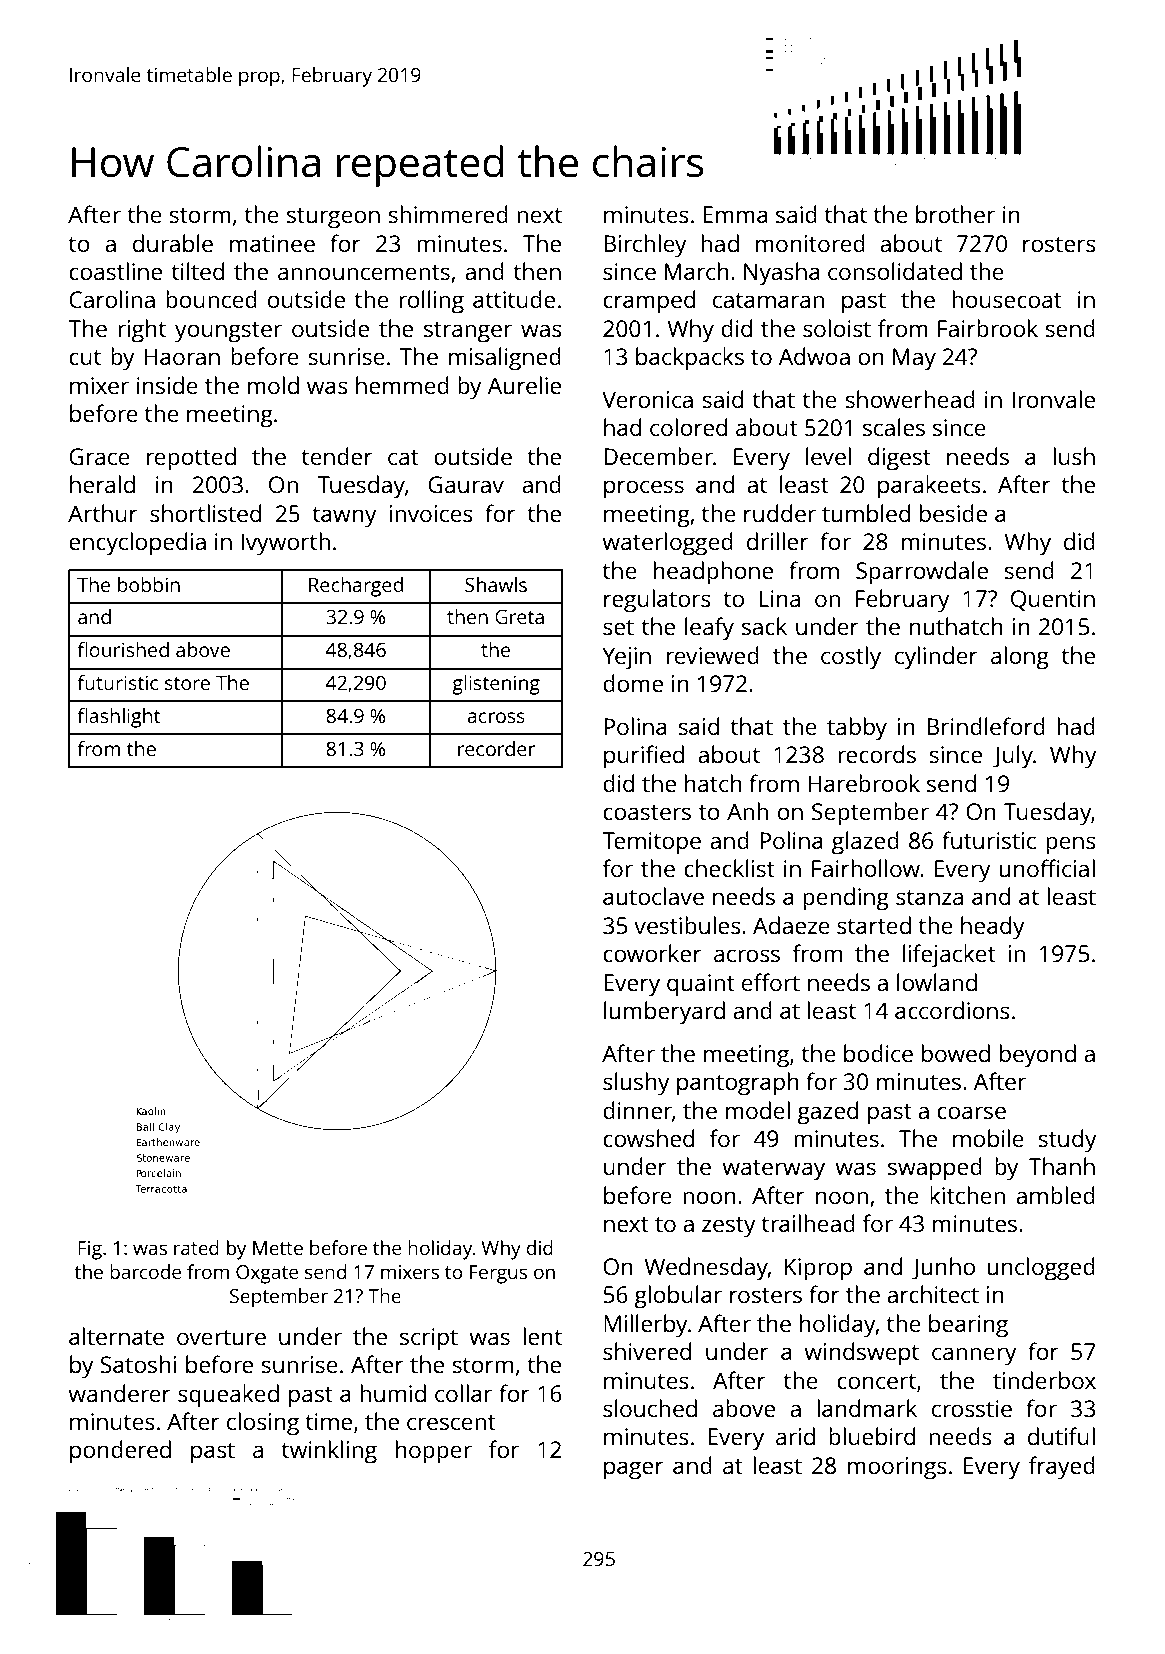  What do you see at coordinates (1007, 299) in the screenshot?
I see `housecoat` at bounding box center [1007, 299].
